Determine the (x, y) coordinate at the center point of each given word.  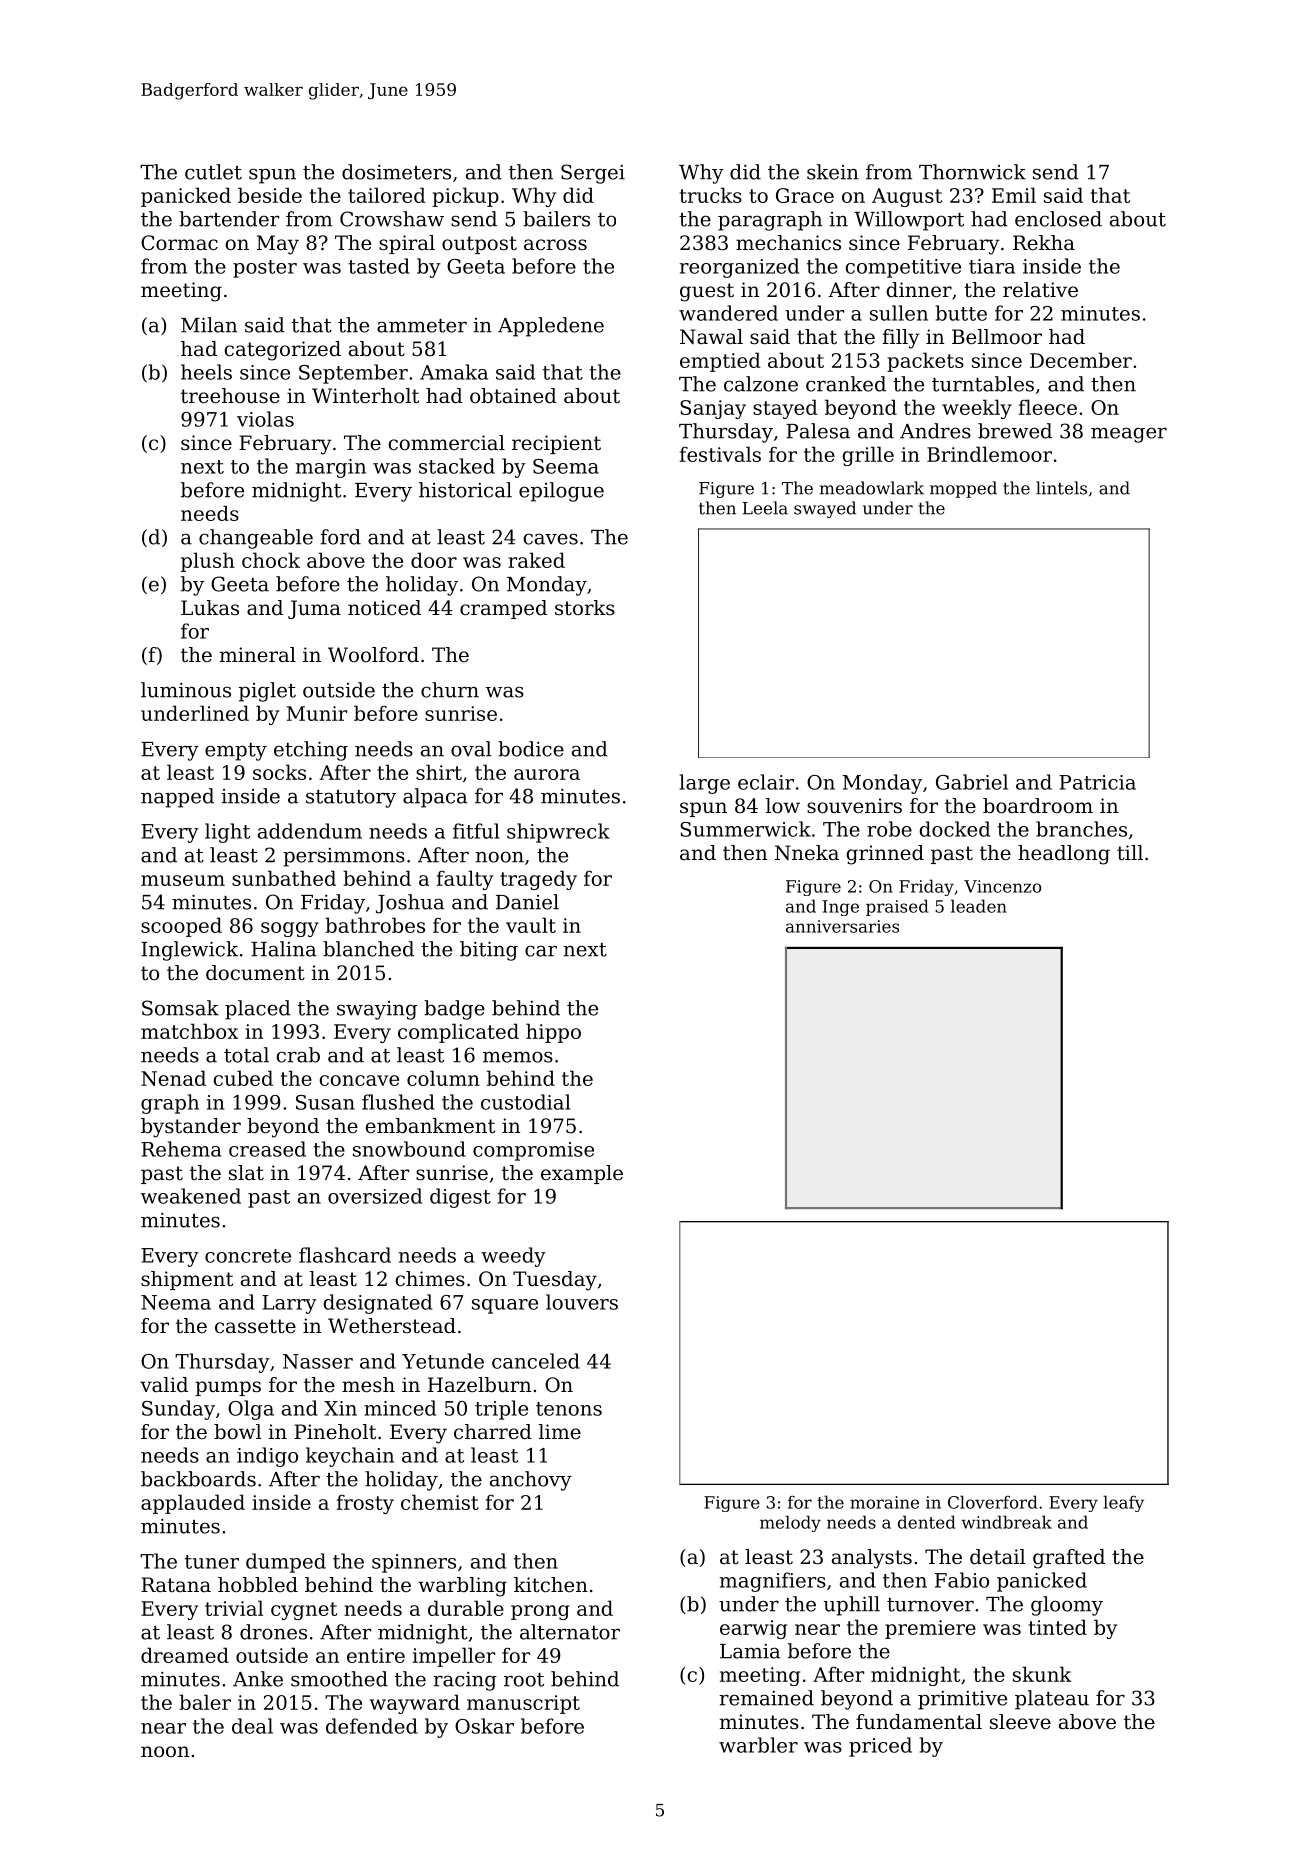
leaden (979, 906)
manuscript (523, 1704)
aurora (547, 774)
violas (265, 419)
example (582, 1174)
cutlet (213, 172)
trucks (711, 195)
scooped (181, 927)
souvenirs (854, 806)
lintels (1061, 488)
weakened (191, 1196)
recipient (556, 444)
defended (372, 1726)
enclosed (1058, 219)
